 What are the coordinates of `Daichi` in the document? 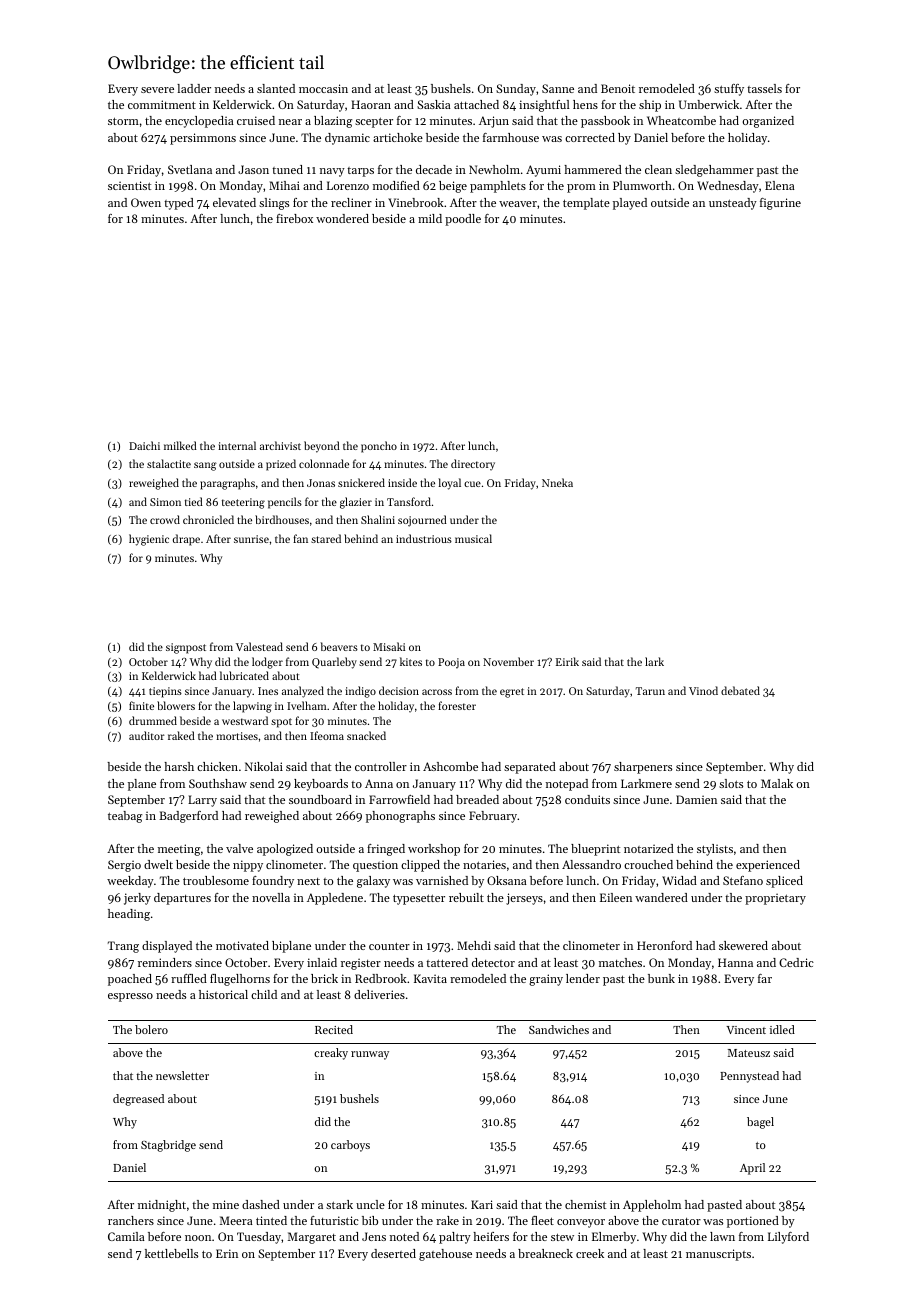 It's located at (144, 445).
